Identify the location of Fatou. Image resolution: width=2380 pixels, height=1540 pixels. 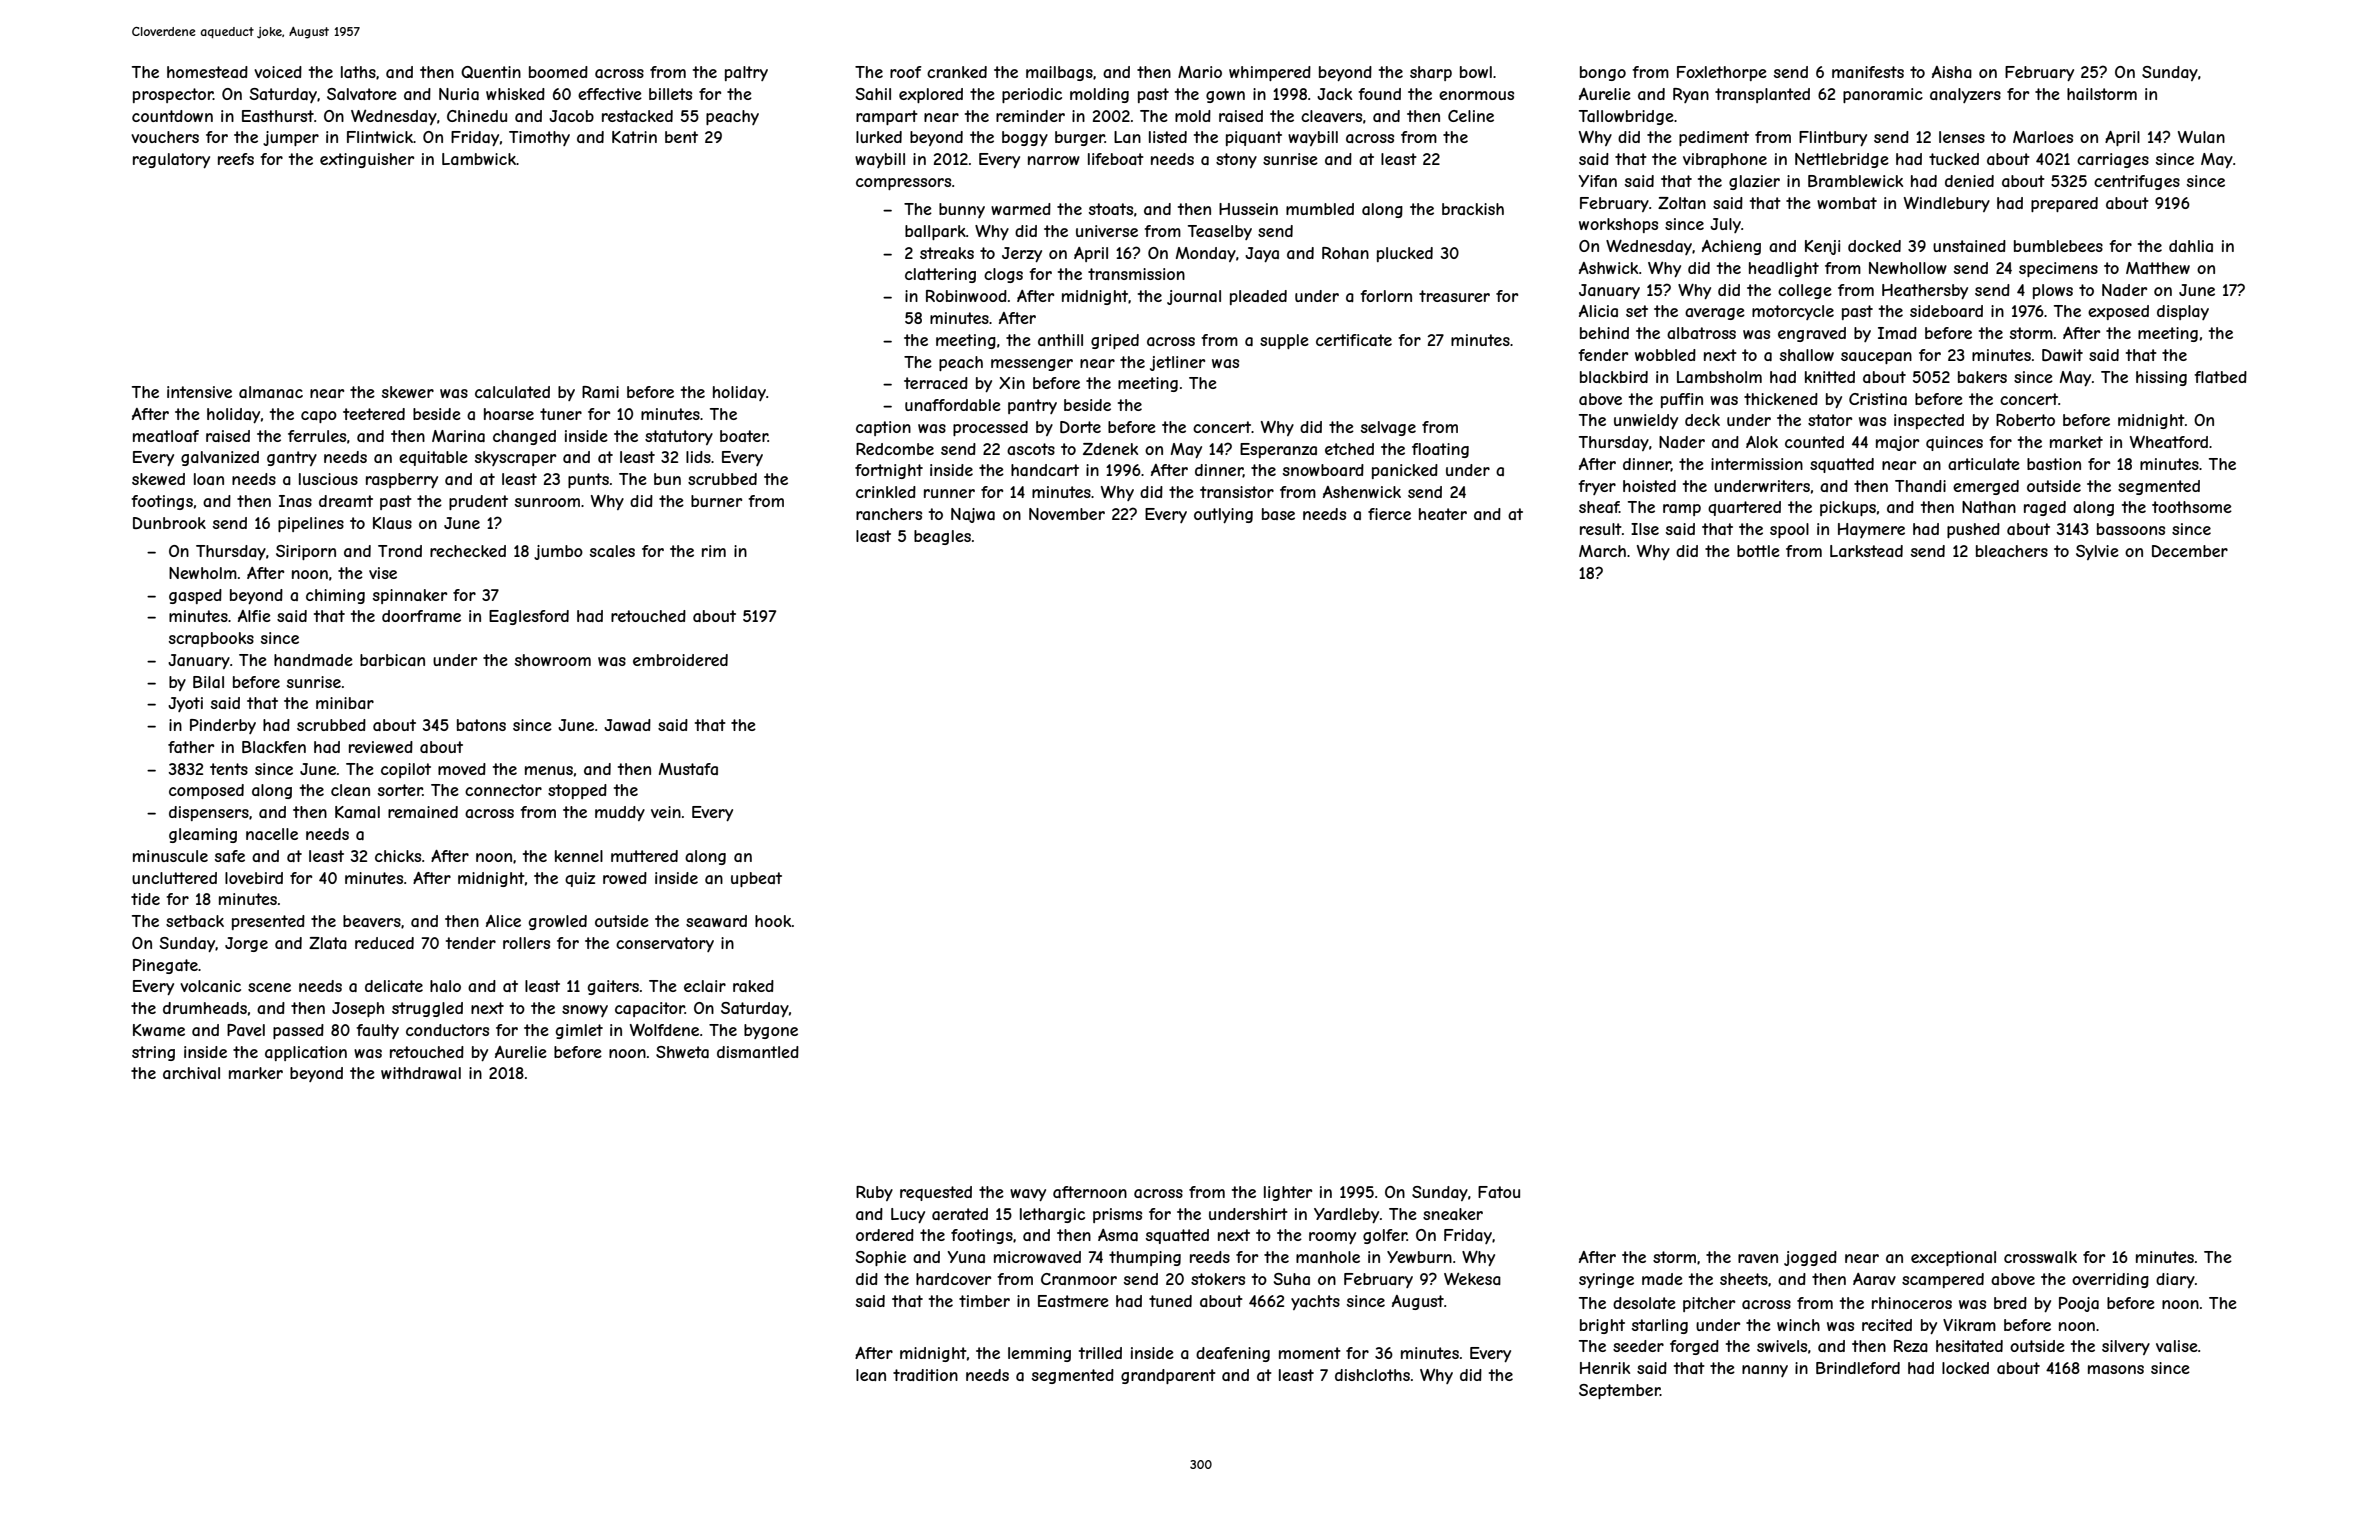
(1499, 1192).
